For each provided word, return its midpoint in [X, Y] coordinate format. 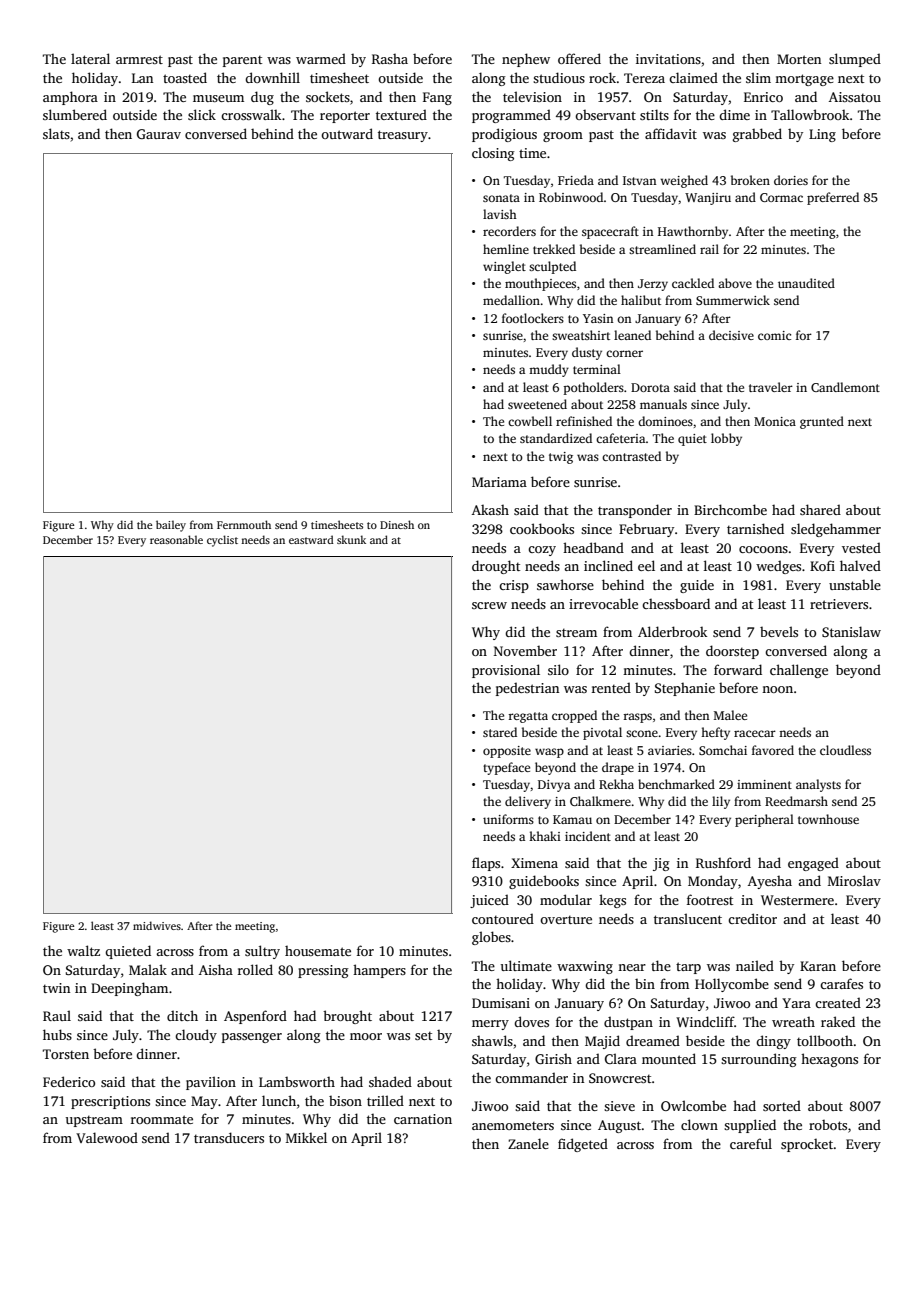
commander [531, 1077]
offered [579, 58]
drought [496, 567]
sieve [619, 1106]
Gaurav [159, 134]
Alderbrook [672, 631]
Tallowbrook [810, 114]
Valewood [107, 1137]
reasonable [176, 539]
